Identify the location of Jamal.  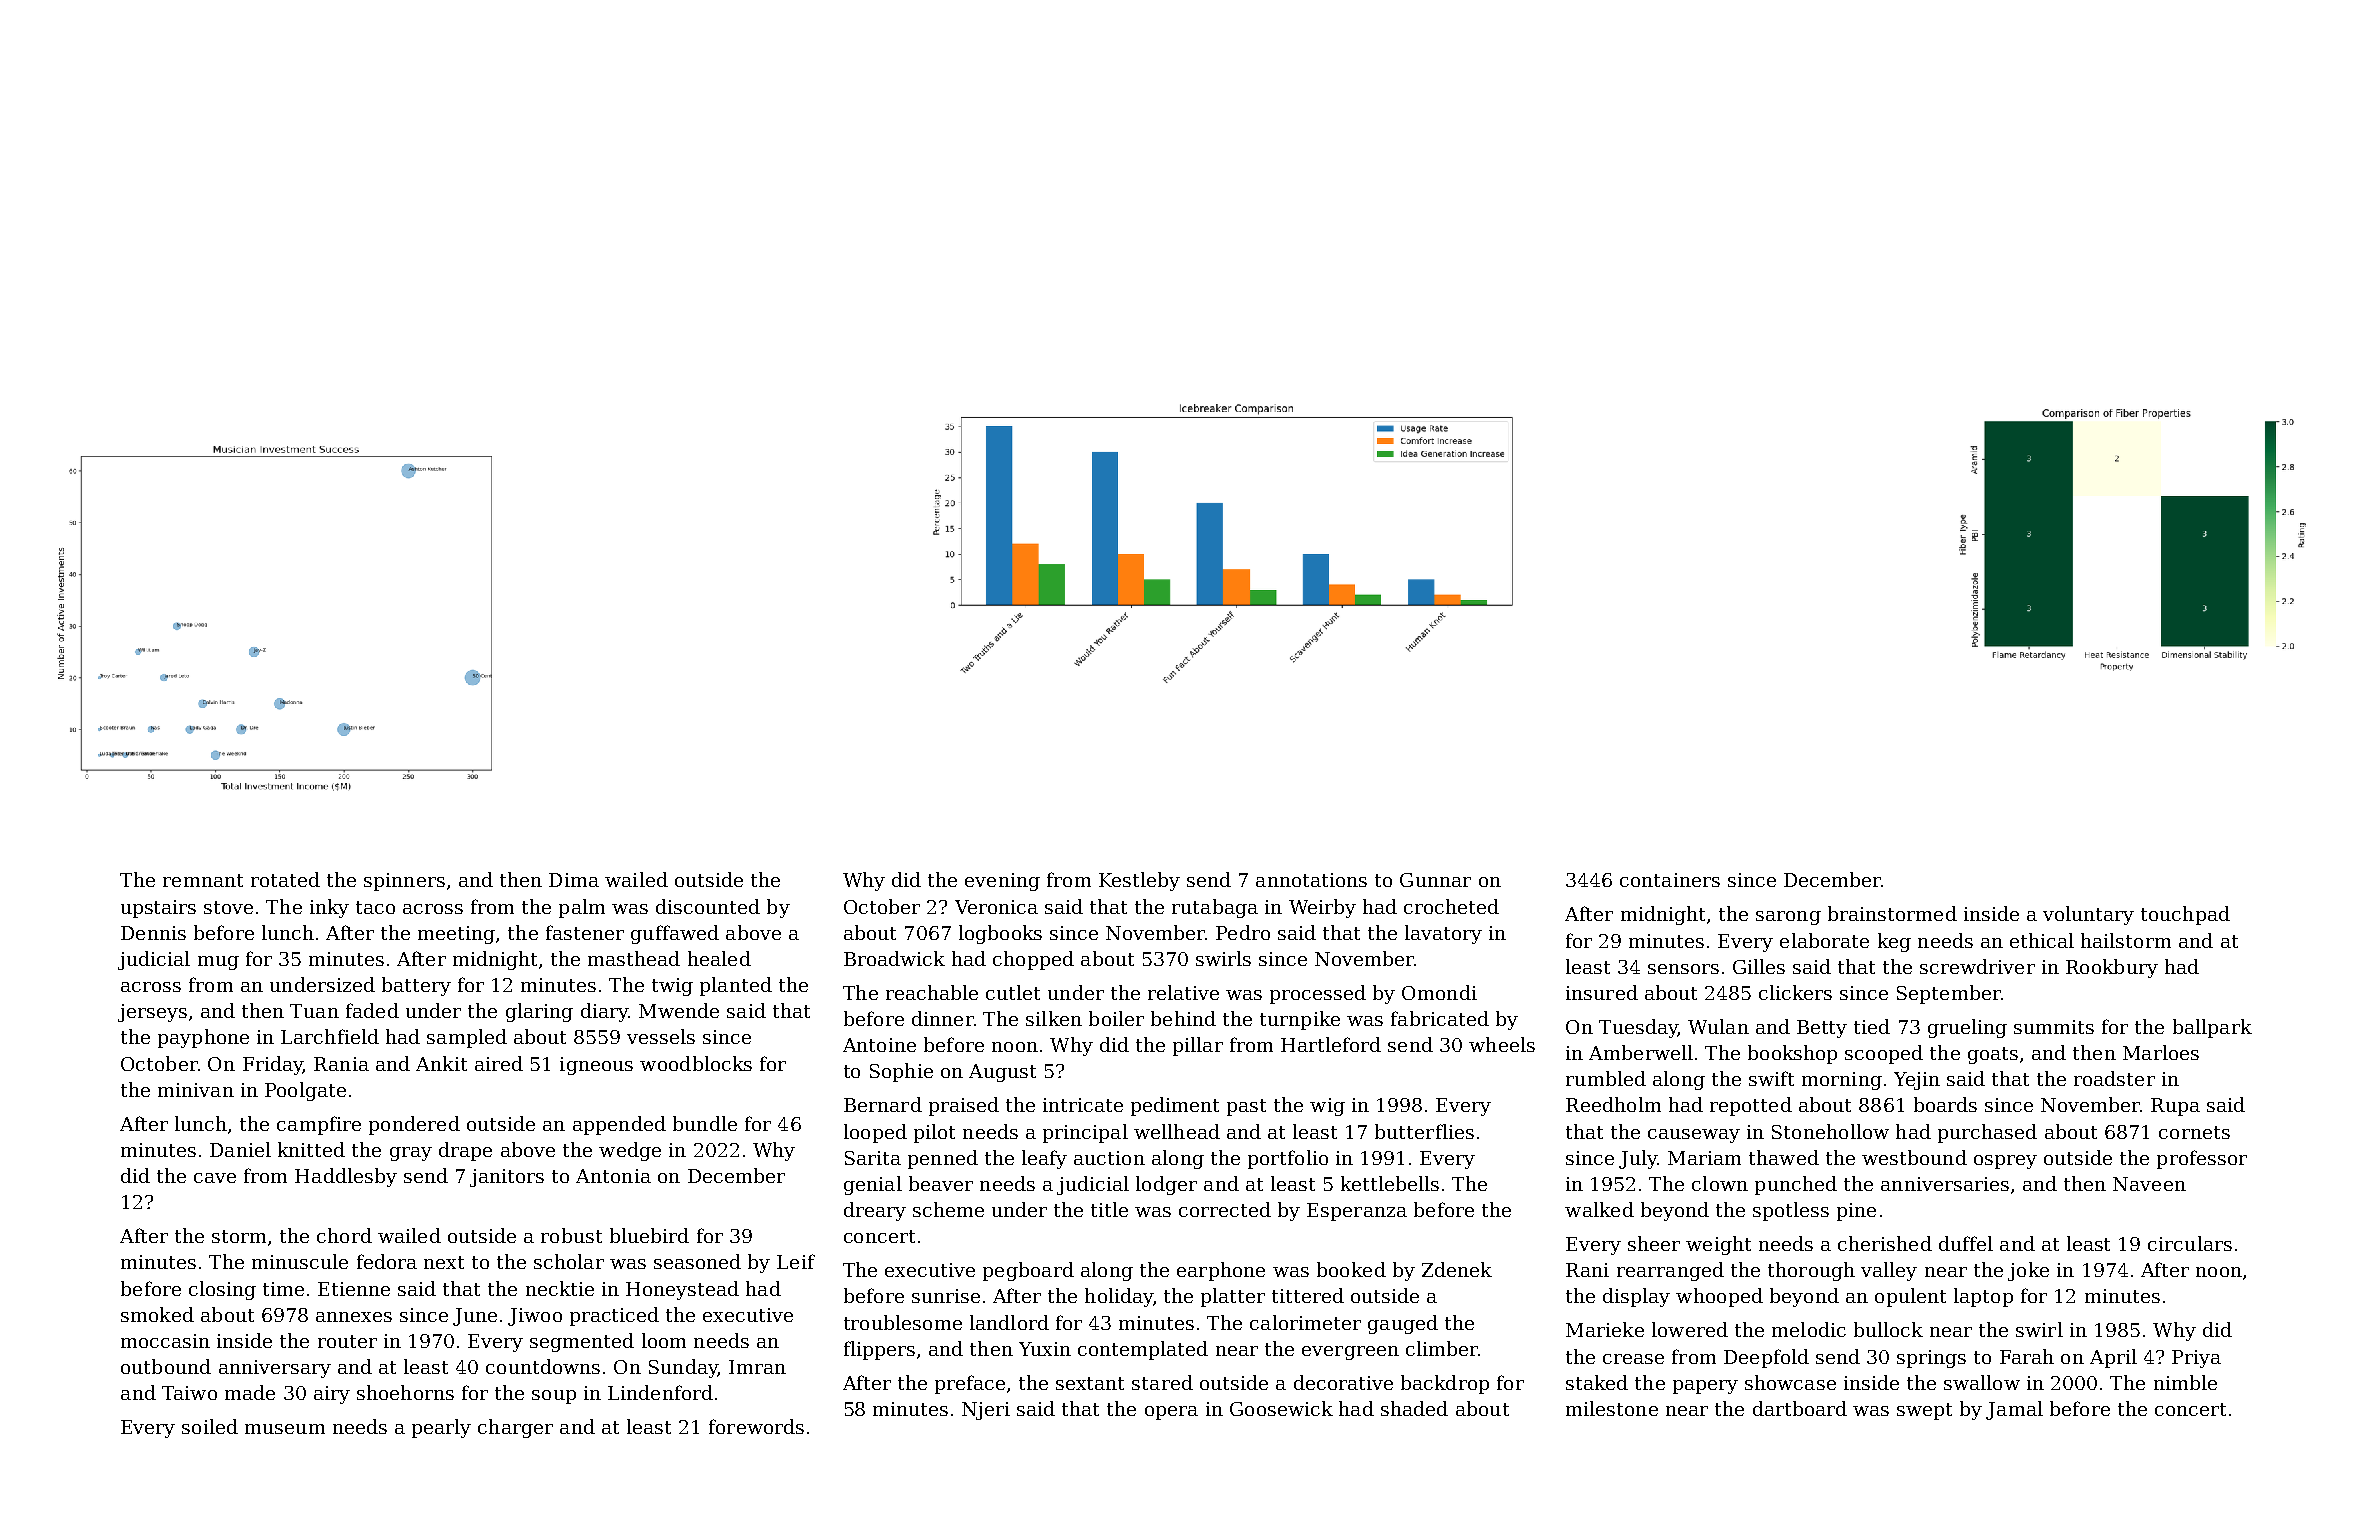
(2014, 1410).
